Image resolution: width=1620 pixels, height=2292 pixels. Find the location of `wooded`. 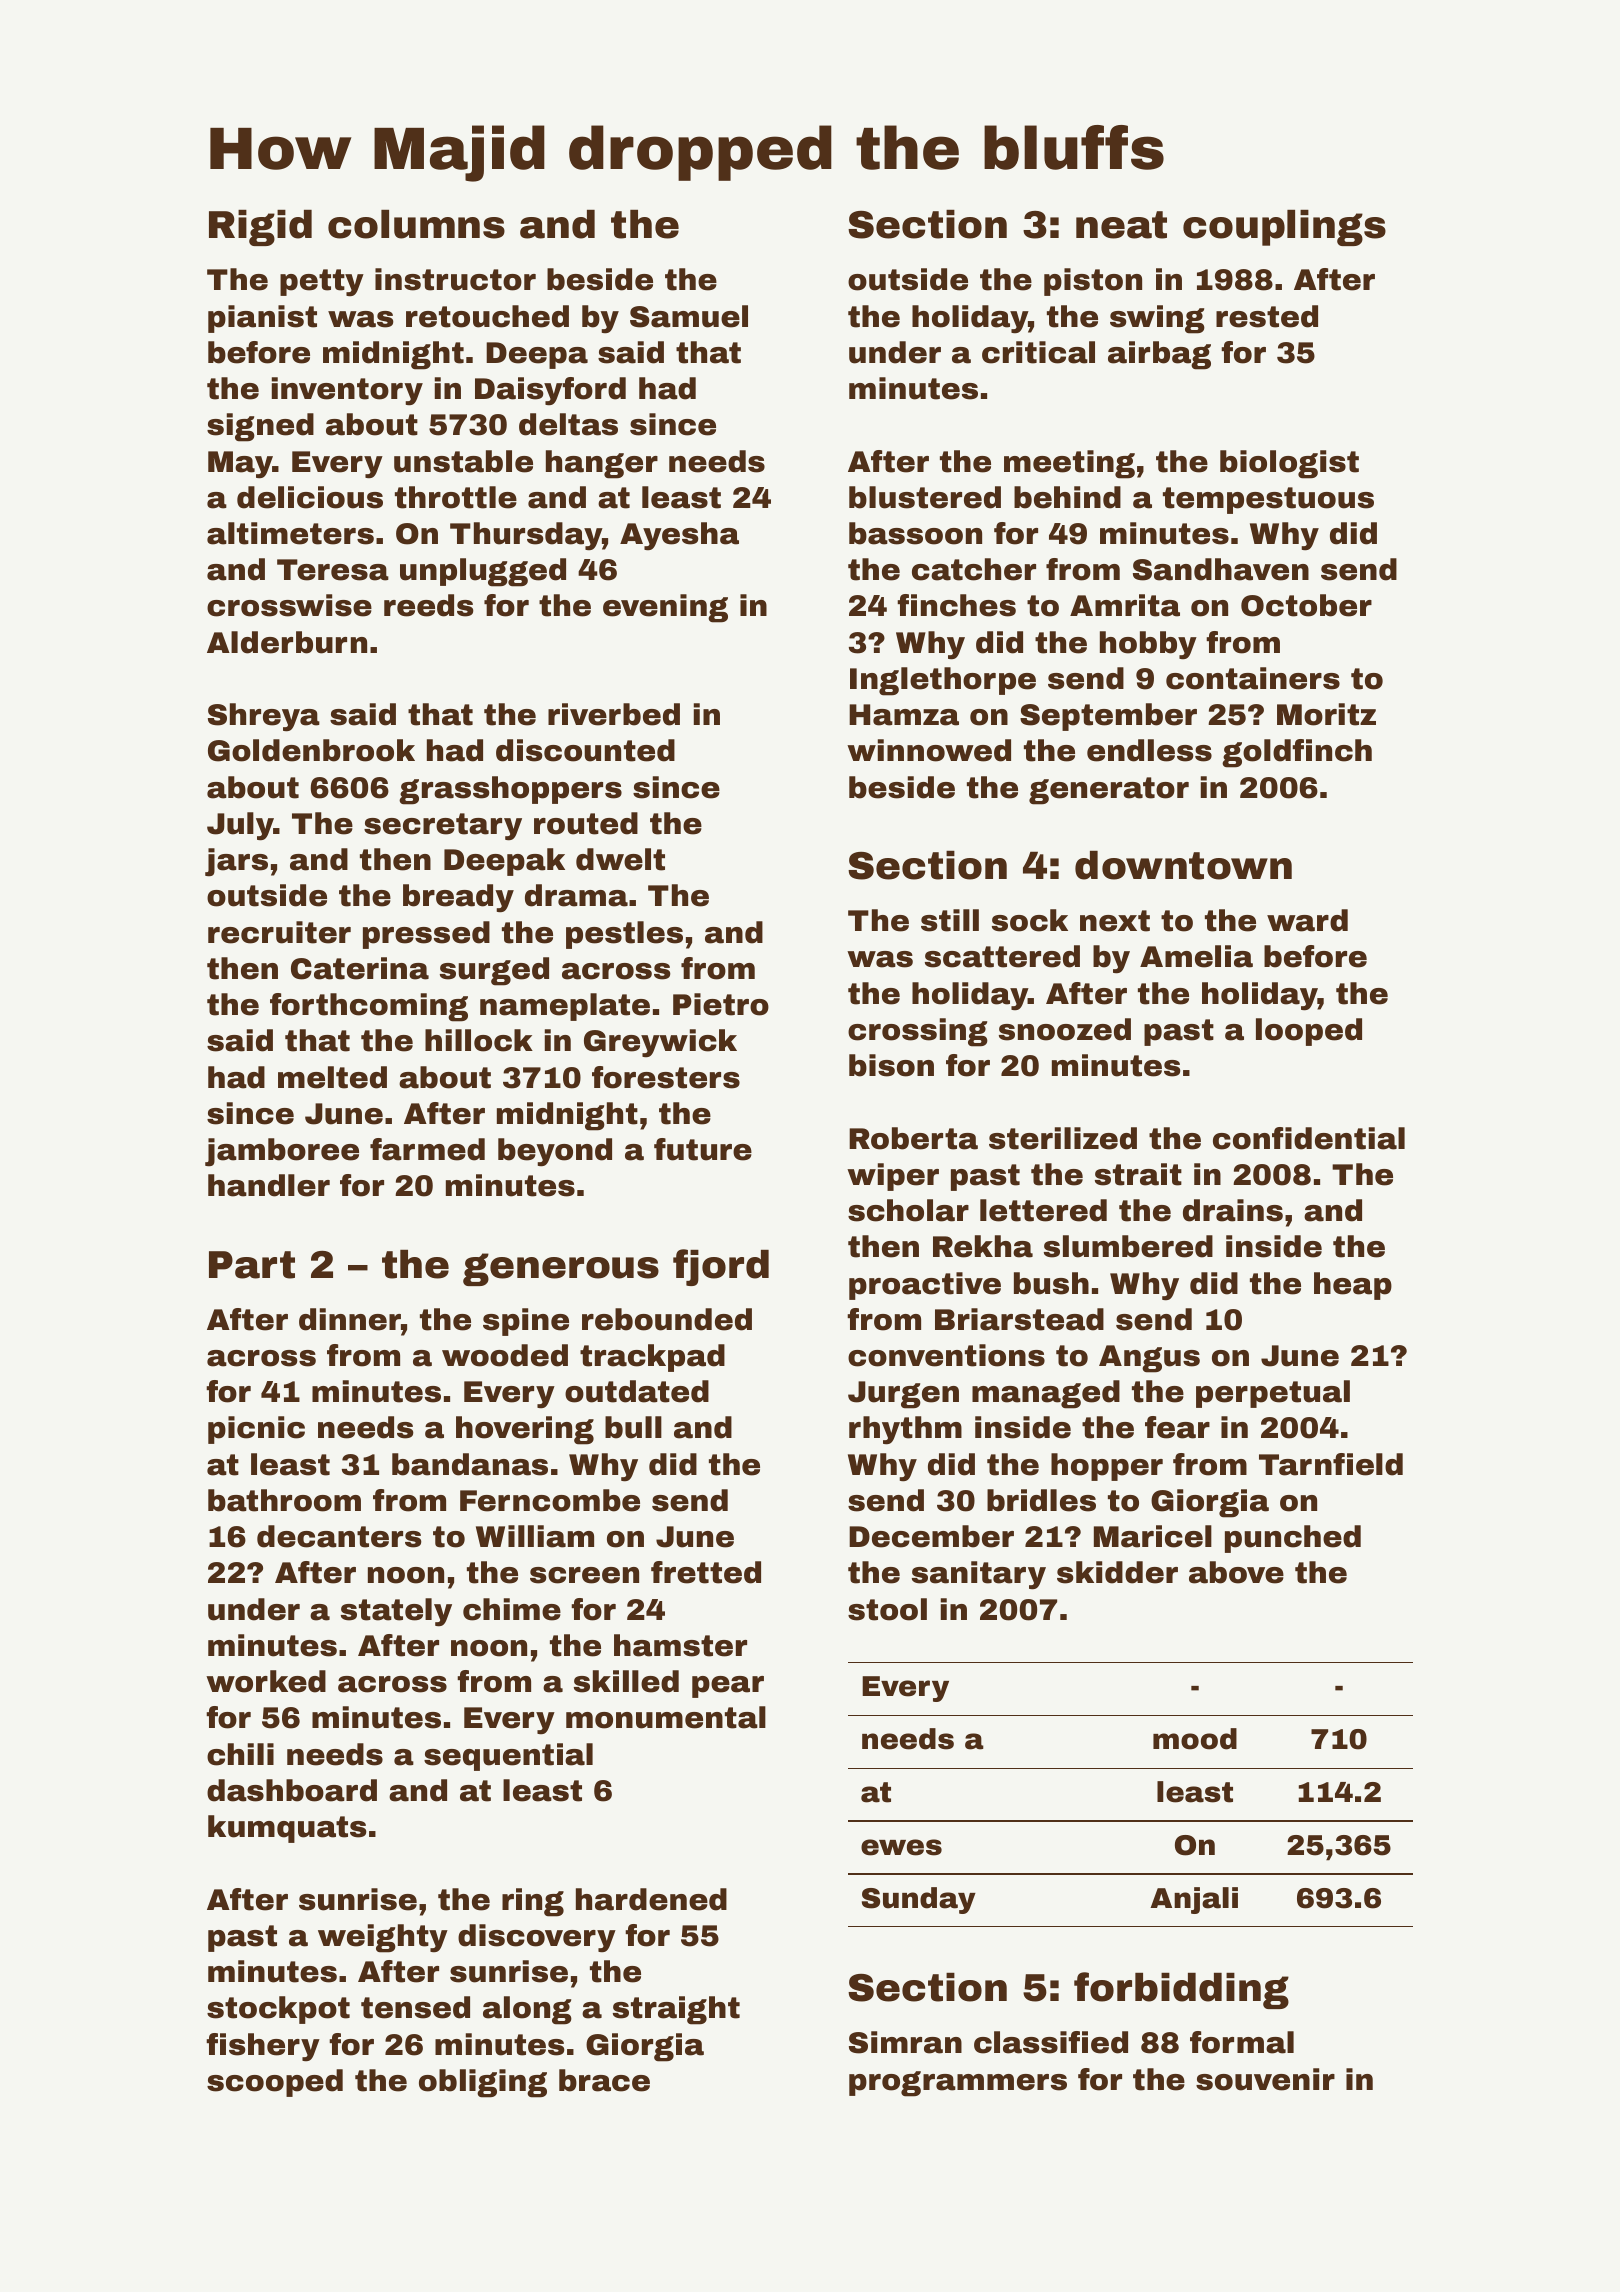

wooded is located at coordinates (505, 1355).
